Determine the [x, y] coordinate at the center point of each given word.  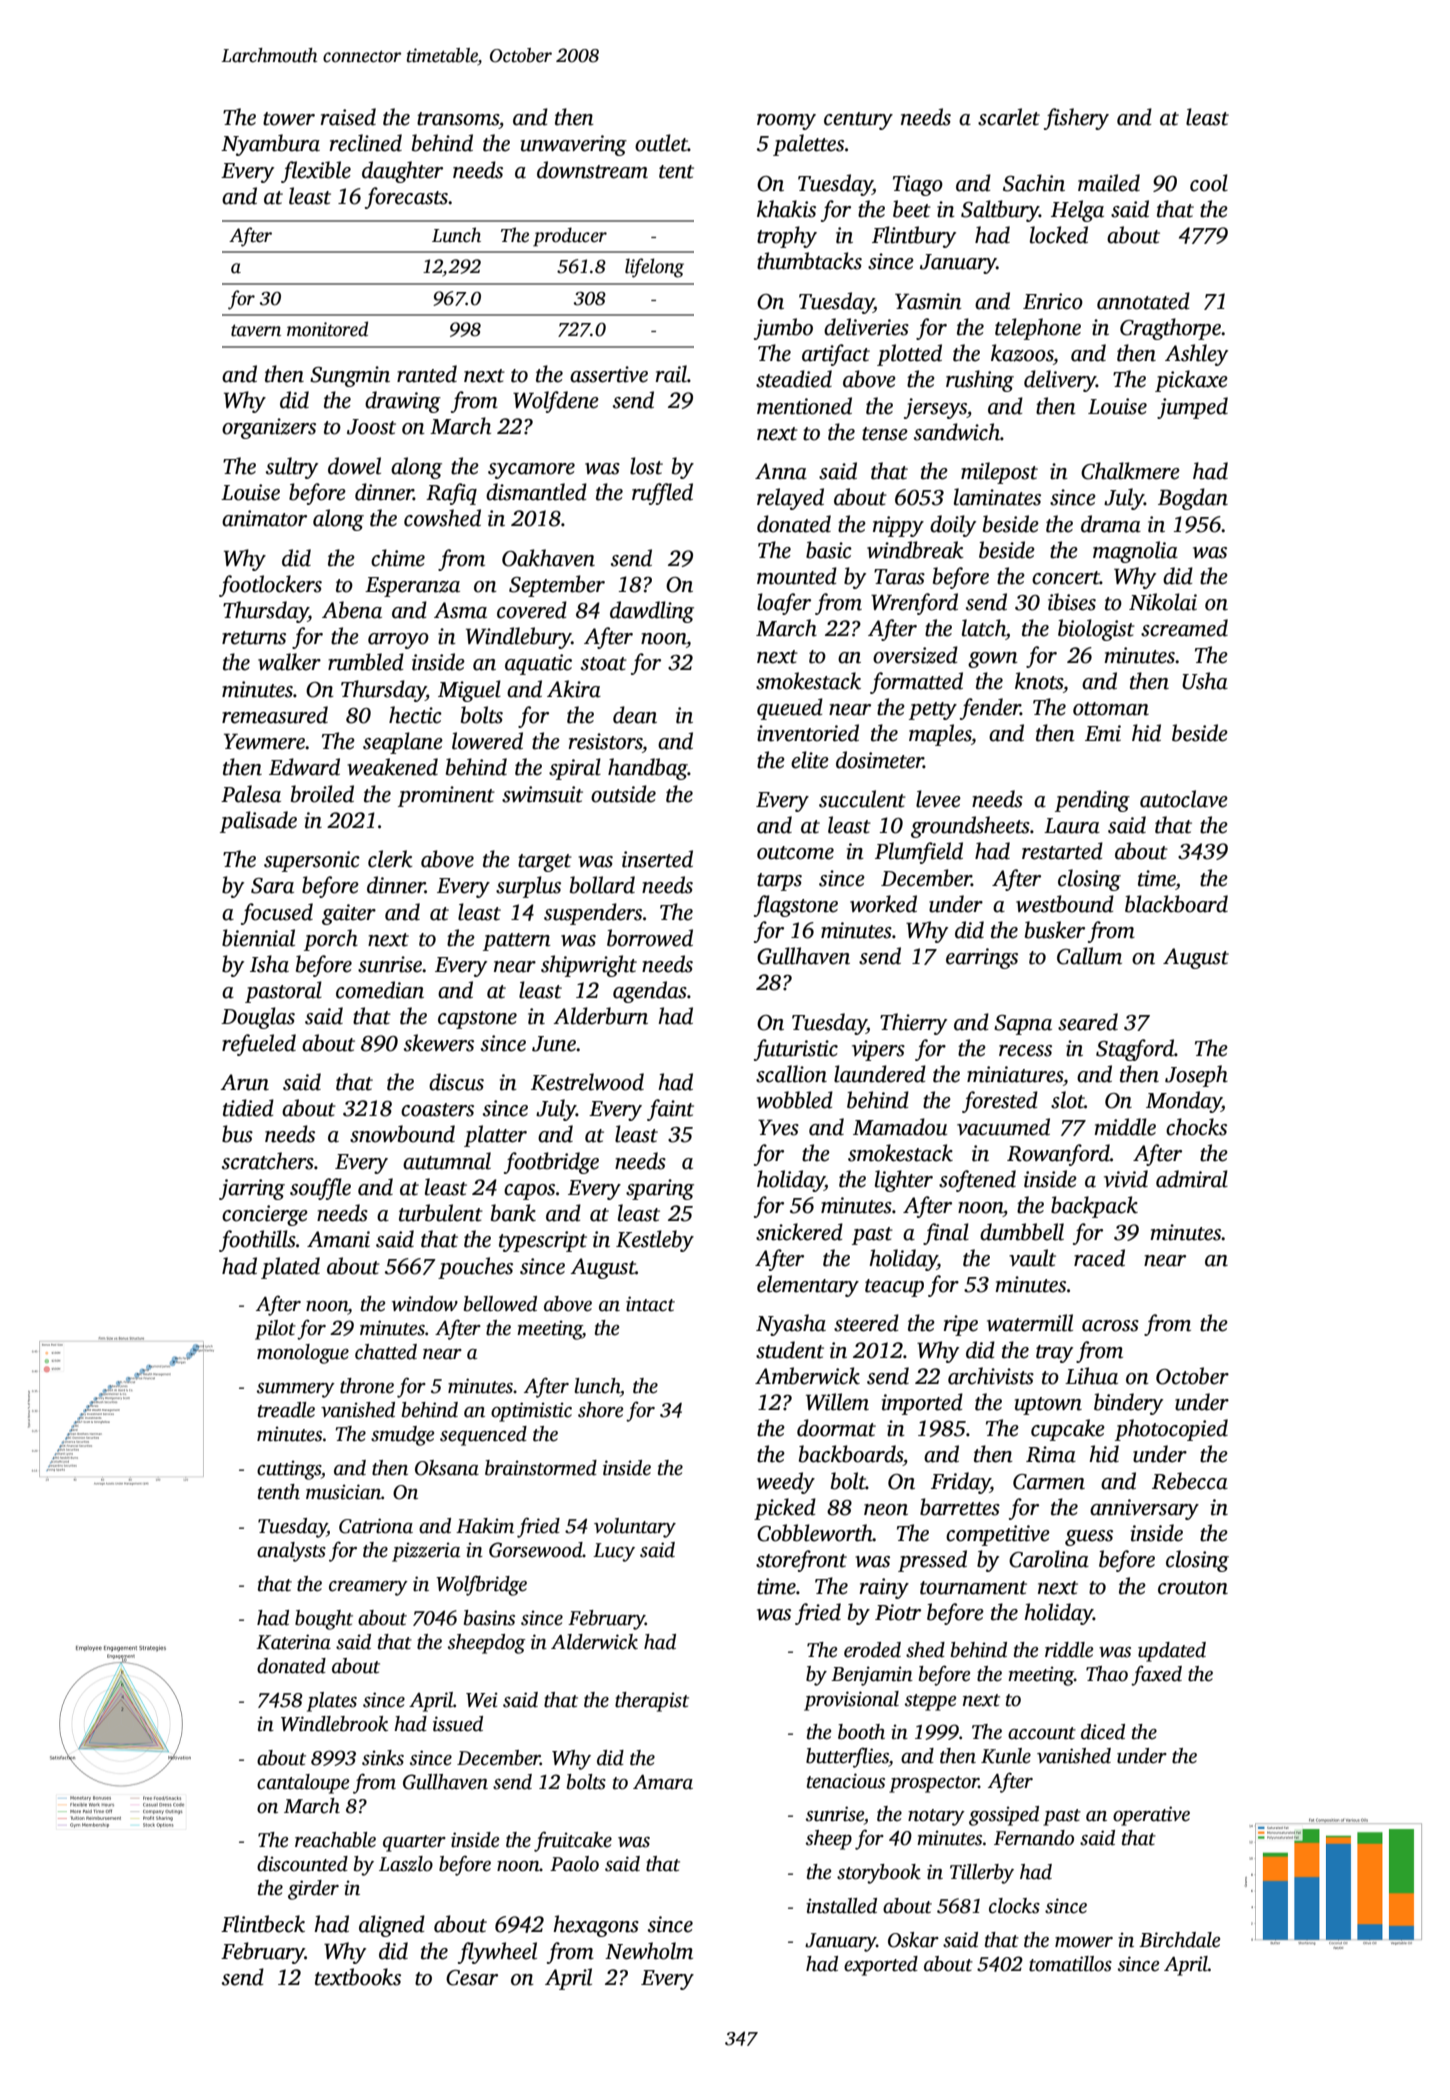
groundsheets [970, 827]
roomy [786, 122]
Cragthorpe [1171, 329]
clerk [390, 859]
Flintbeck [263, 1924]
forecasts [406, 198]
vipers [878, 1050]
